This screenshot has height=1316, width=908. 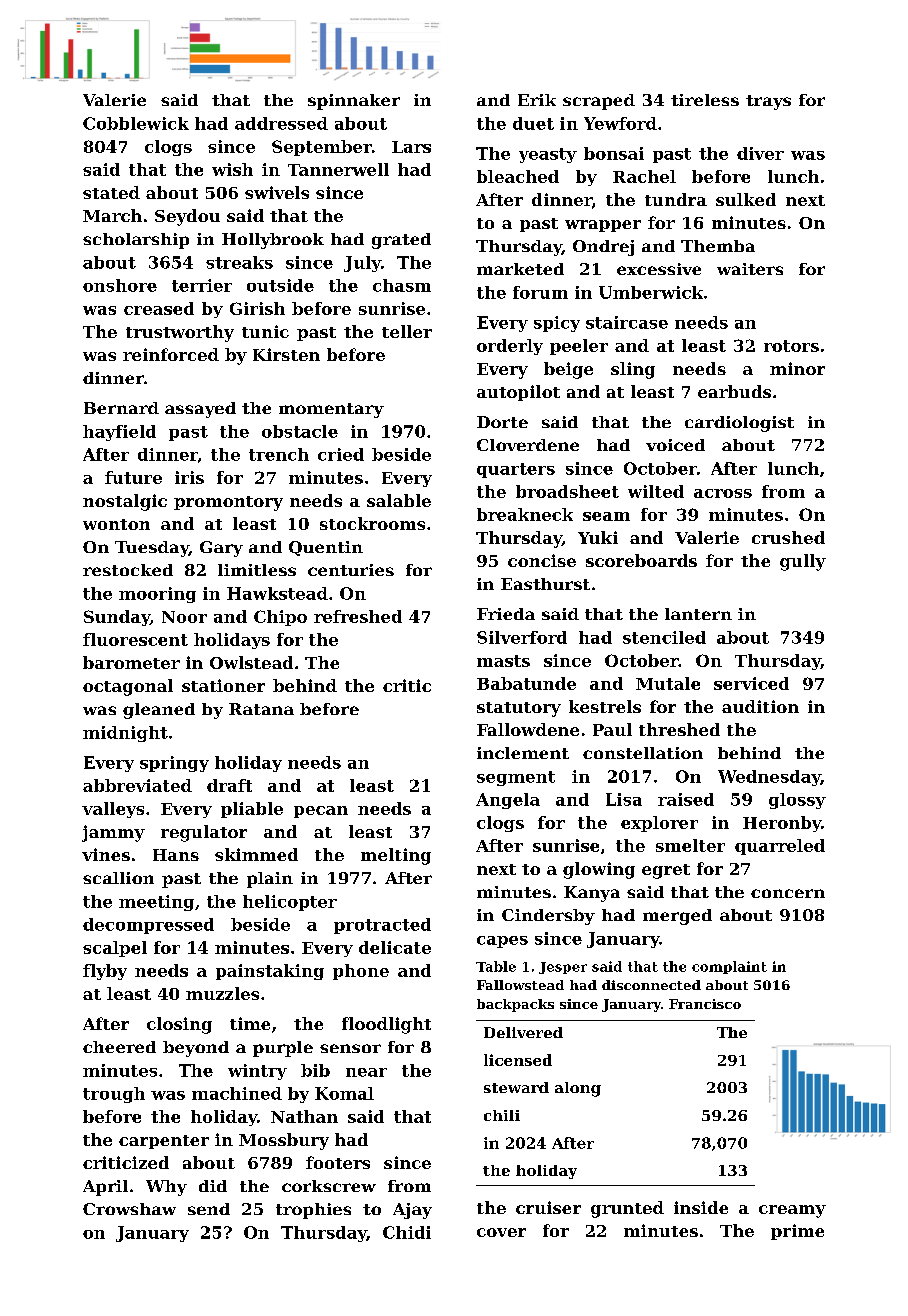 I want to click on onshore, so click(x=120, y=285).
